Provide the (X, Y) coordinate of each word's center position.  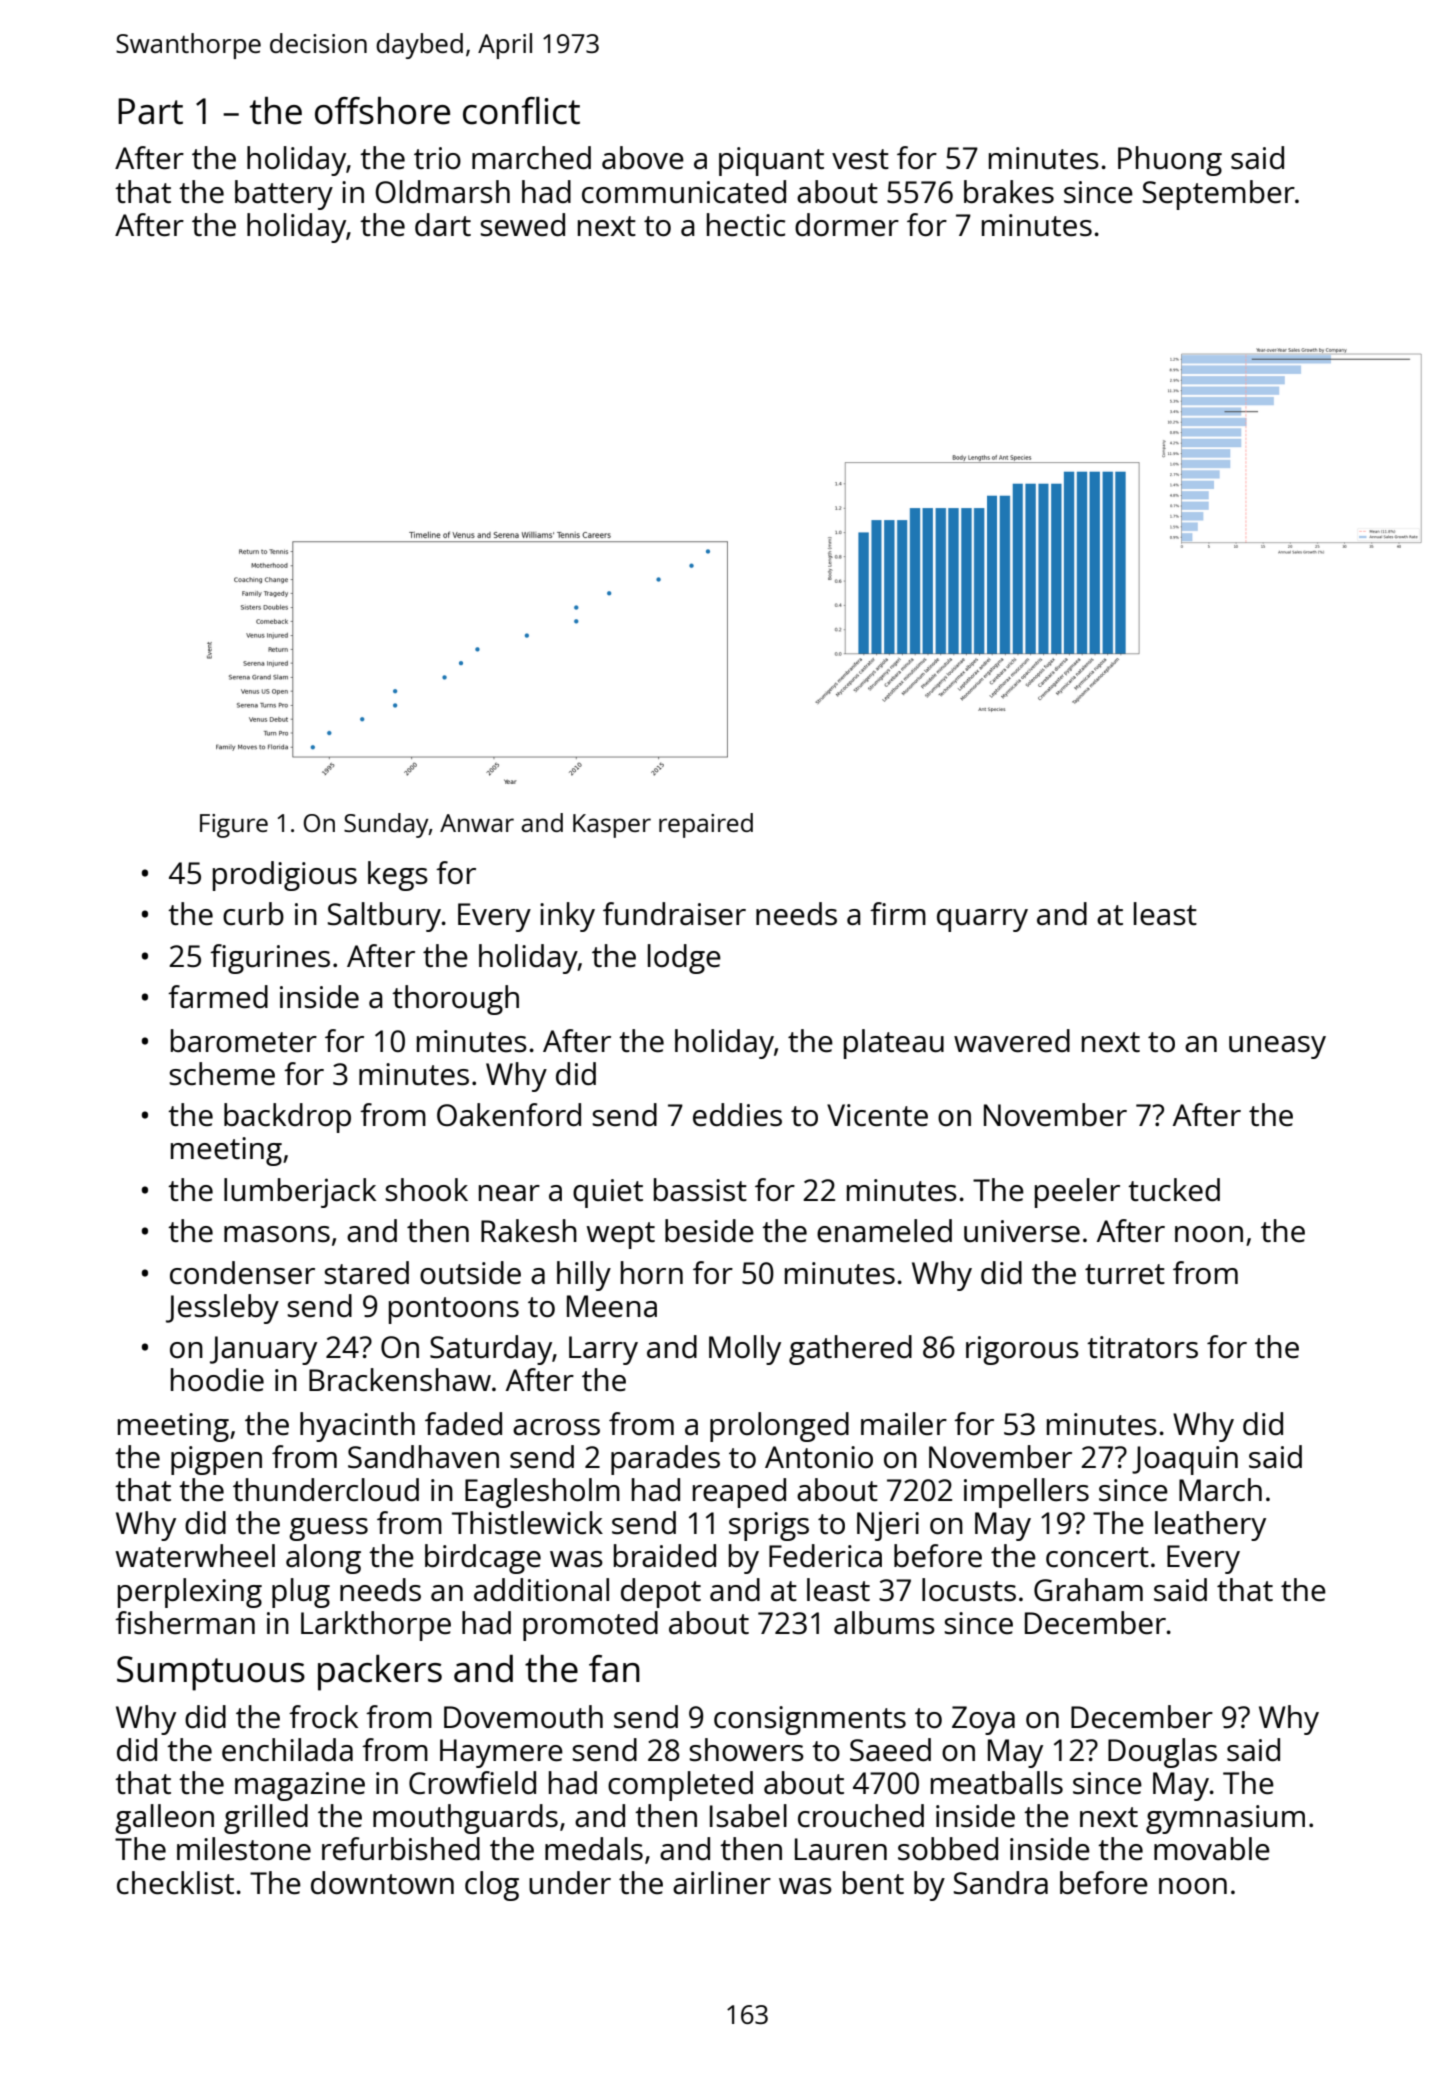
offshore (382, 111)
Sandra (1001, 1883)
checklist (175, 1883)
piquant (771, 161)
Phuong (1170, 161)
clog (492, 1886)
